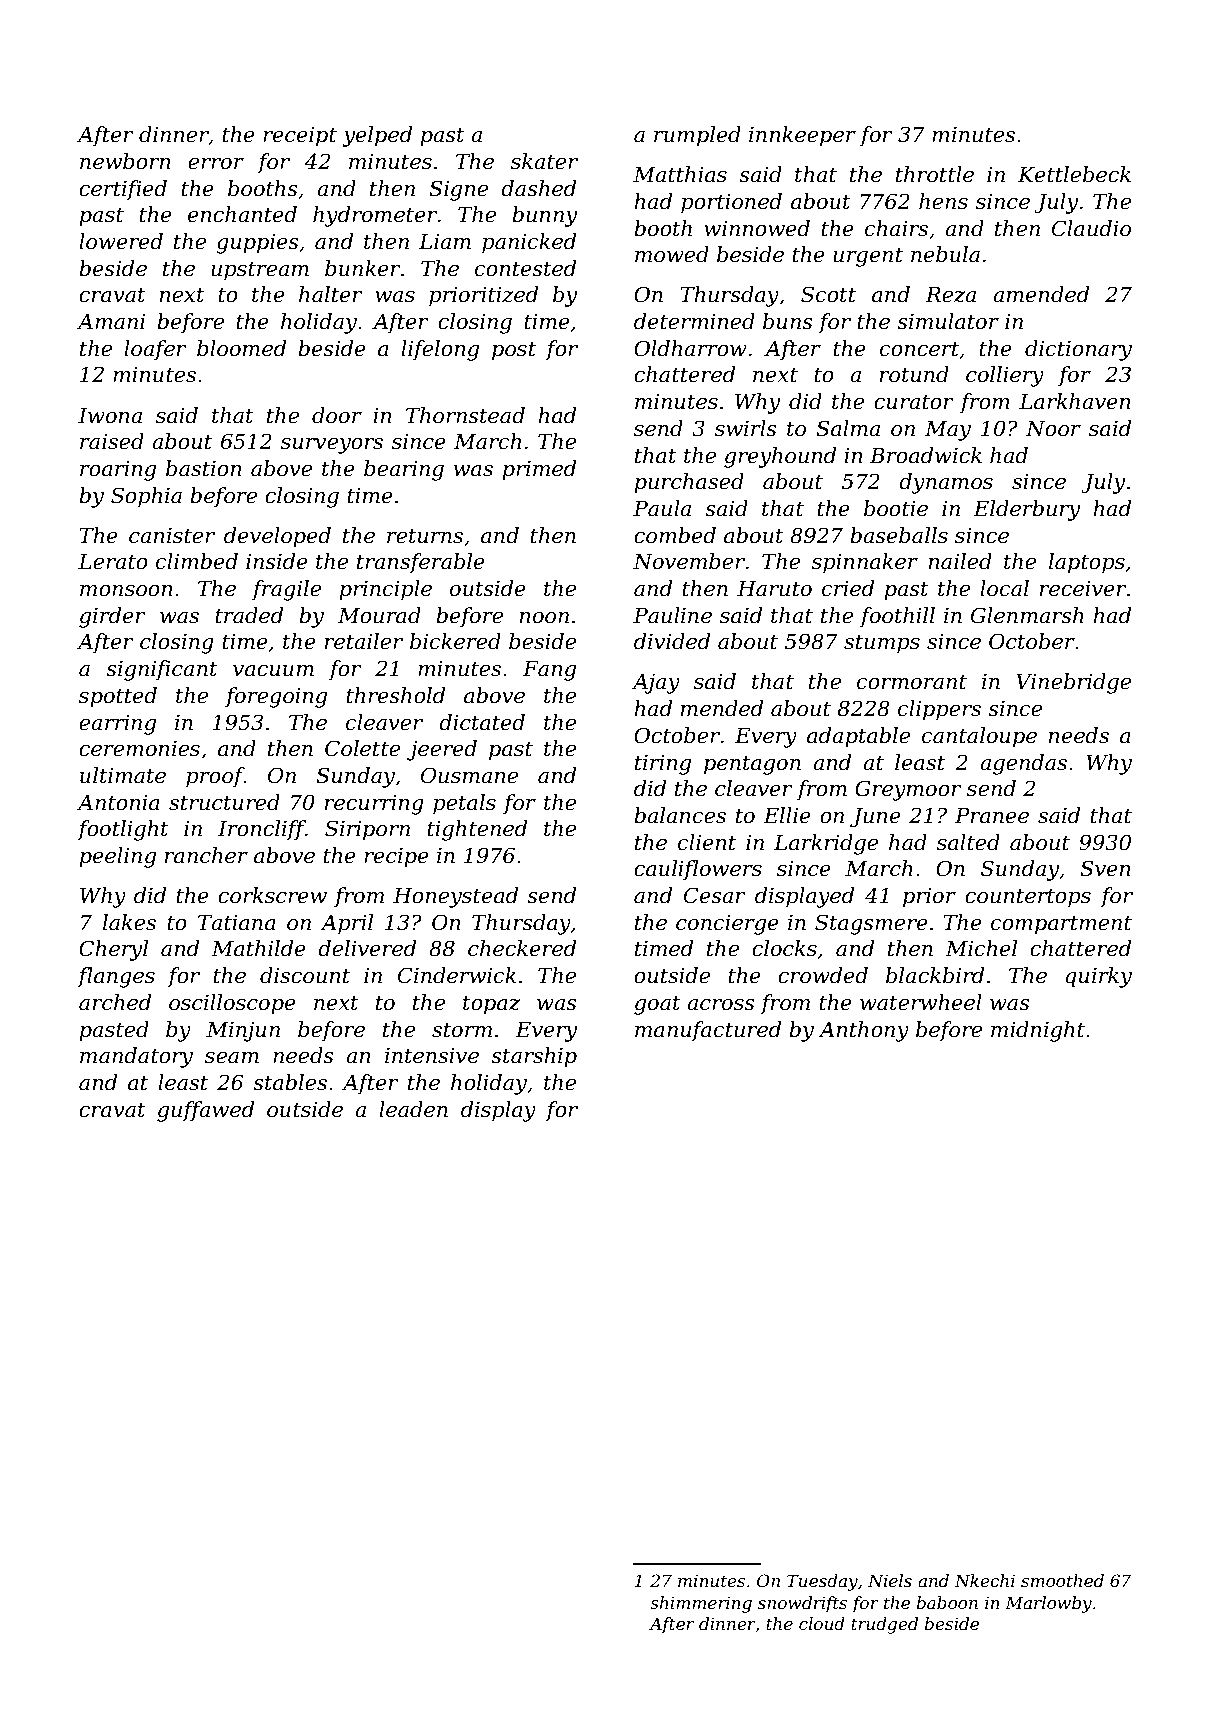  Describe the element at coordinates (863, 1031) in the screenshot. I see `Anthony` at that location.
